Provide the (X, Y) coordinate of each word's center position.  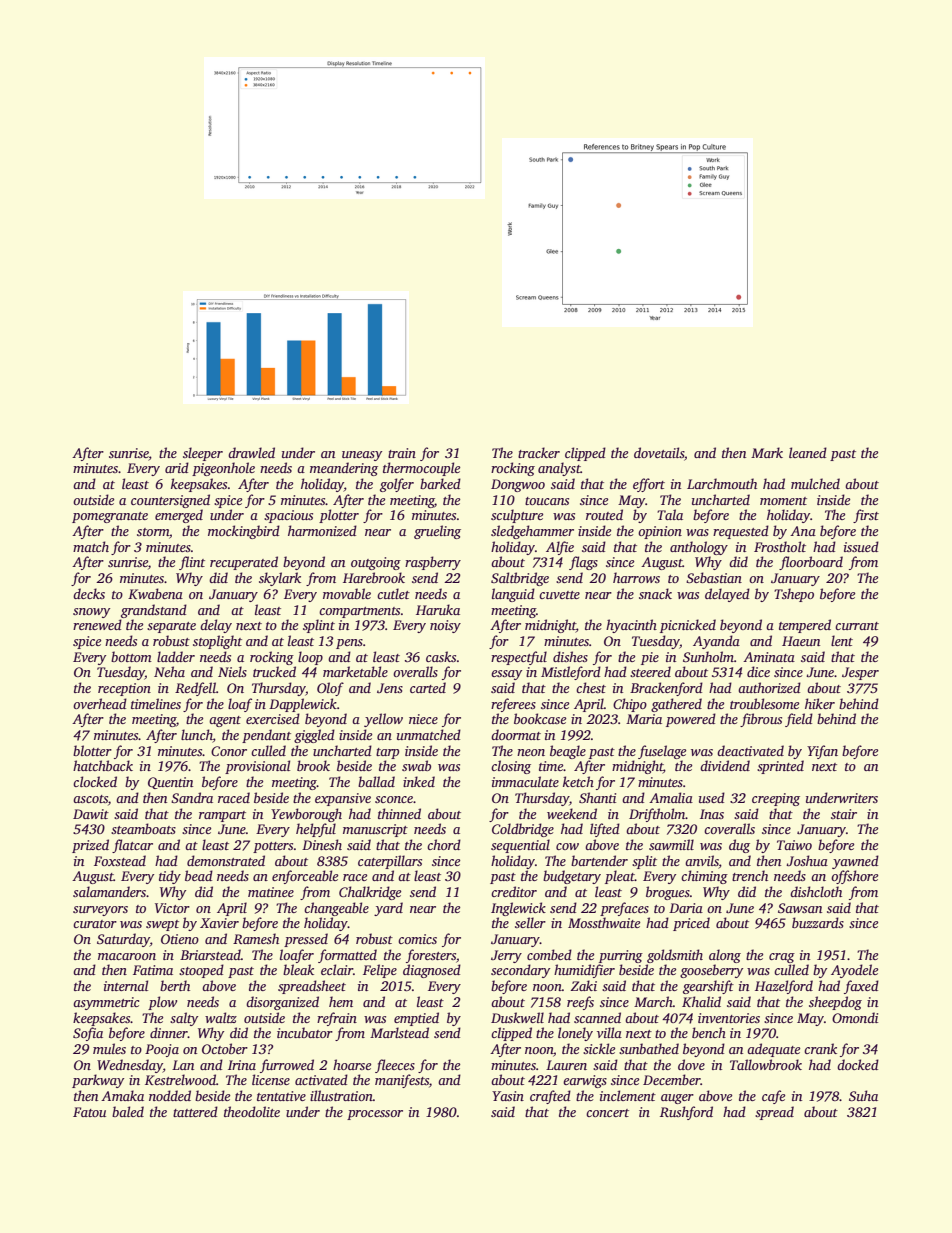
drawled (251, 452)
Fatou (89, 1112)
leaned (808, 452)
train (402, 453)
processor (375, 1115)
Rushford (686, 1113)
